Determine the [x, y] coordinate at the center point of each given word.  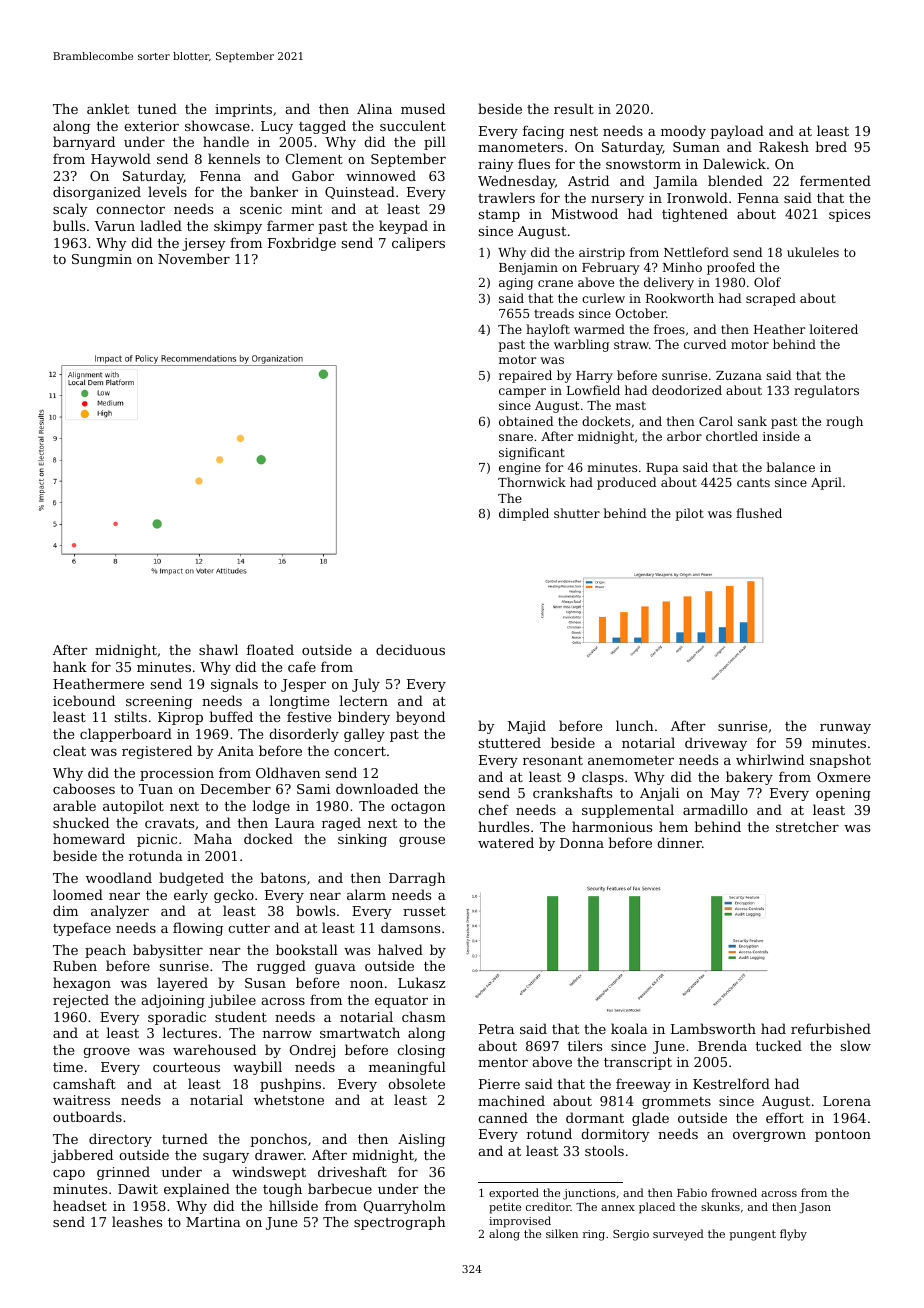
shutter [577, 513]
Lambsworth [713, 1028]
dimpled [524, 514]
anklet [108, 108]
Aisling [421, 1140]
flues [534, 163]
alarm [366, 894]
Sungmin [102, 260]
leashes [137, 1221]
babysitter [168, 951]
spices [849, 215]
